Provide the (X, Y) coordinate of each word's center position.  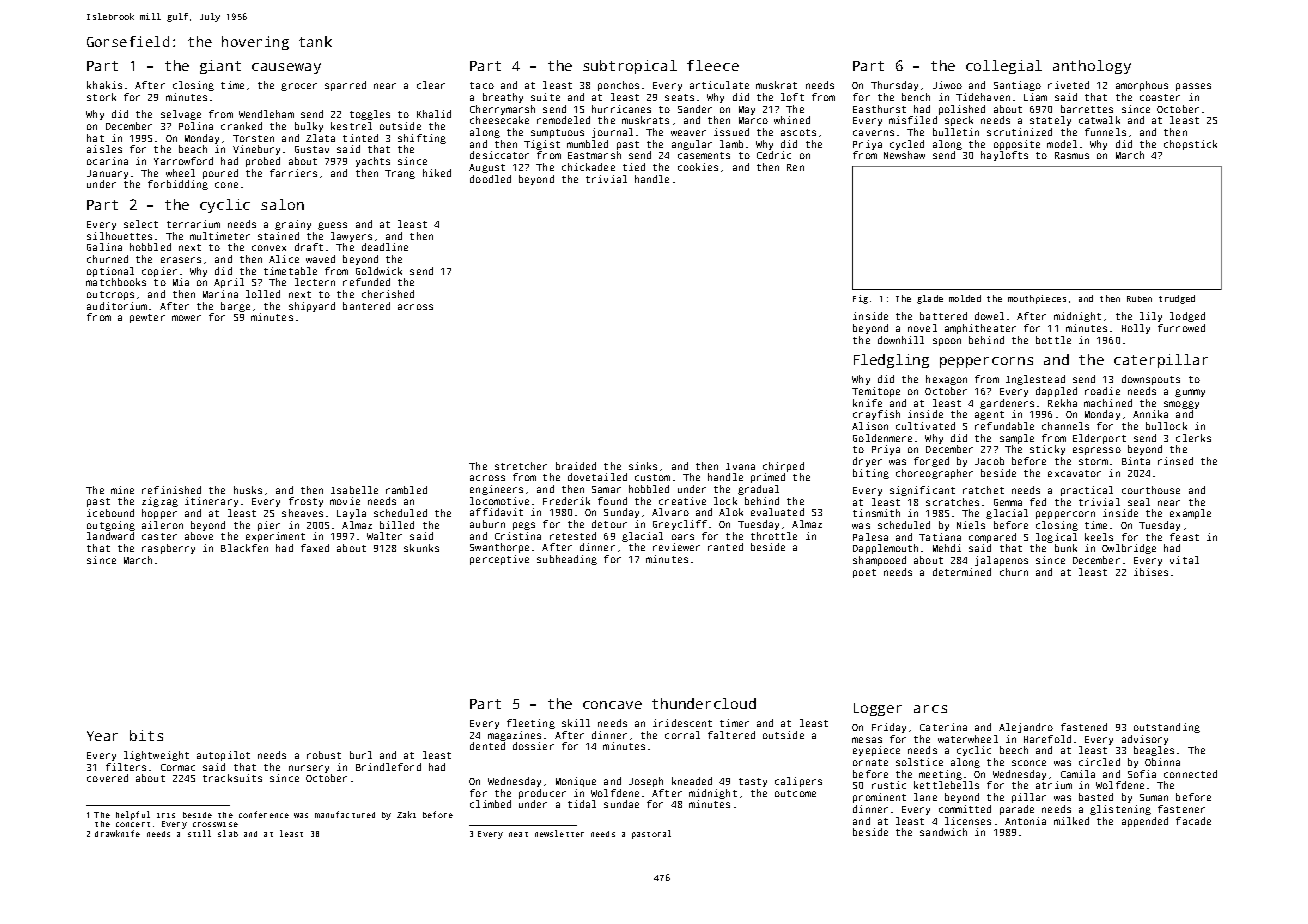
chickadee (588, 167)
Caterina (943, 727)
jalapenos (1001, 561)
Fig (860, 299)
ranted (725, 547)
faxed (315, 548)
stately (1050, 121)
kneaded (692, 781)
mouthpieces (1037, 299)
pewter (147, 318)
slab (228, 833)
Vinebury (256, 150)
